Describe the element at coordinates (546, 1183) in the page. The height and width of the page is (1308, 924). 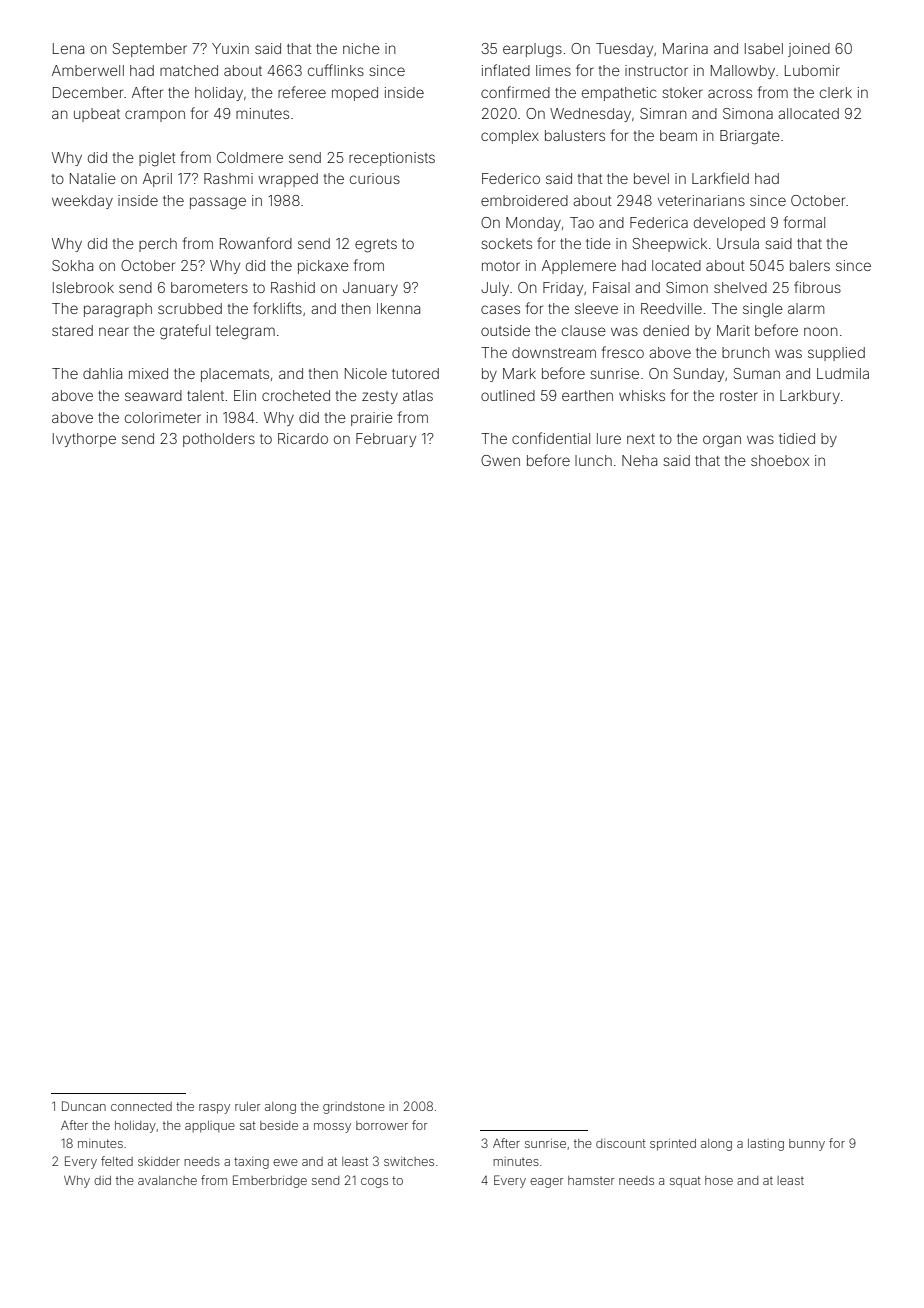
I see `eager` at that location.
